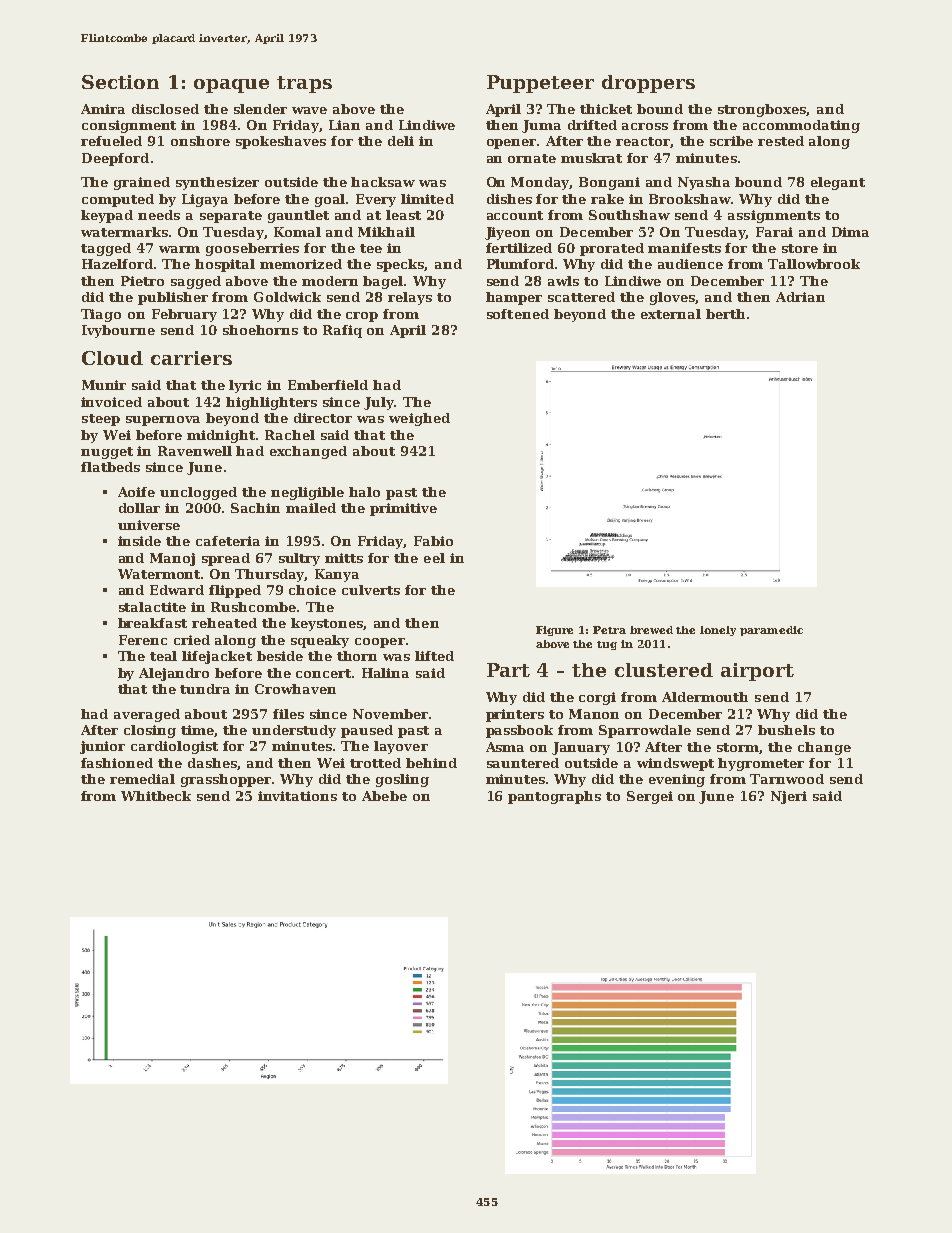  What do you see at coordinates (224, 623) in the page?
I see `reheated` at bounding box center [224, 623].
